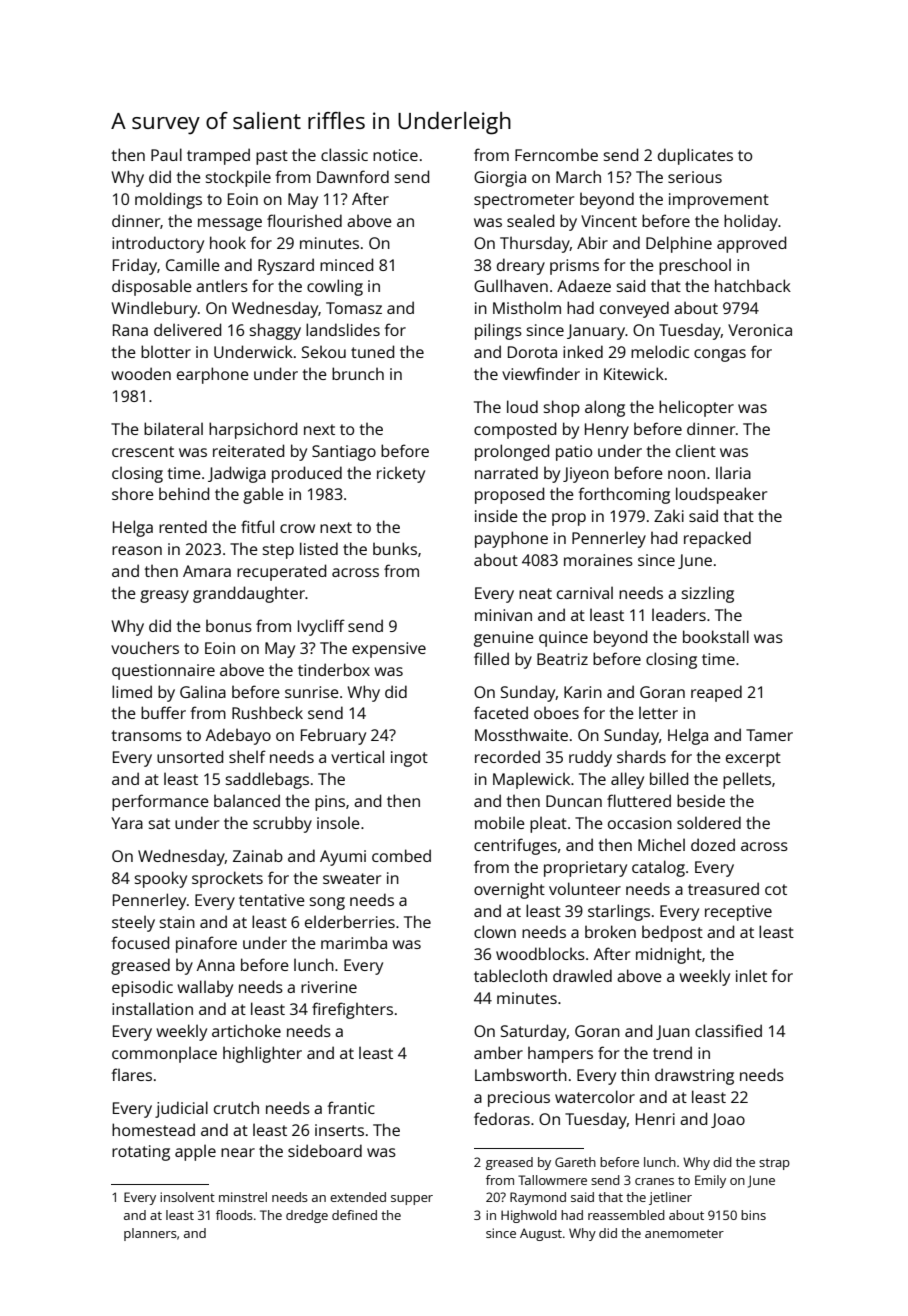  What do you see at coordinates (495, 931) in the screenshot?
I see `clown` at bounding box center [495, 931].
